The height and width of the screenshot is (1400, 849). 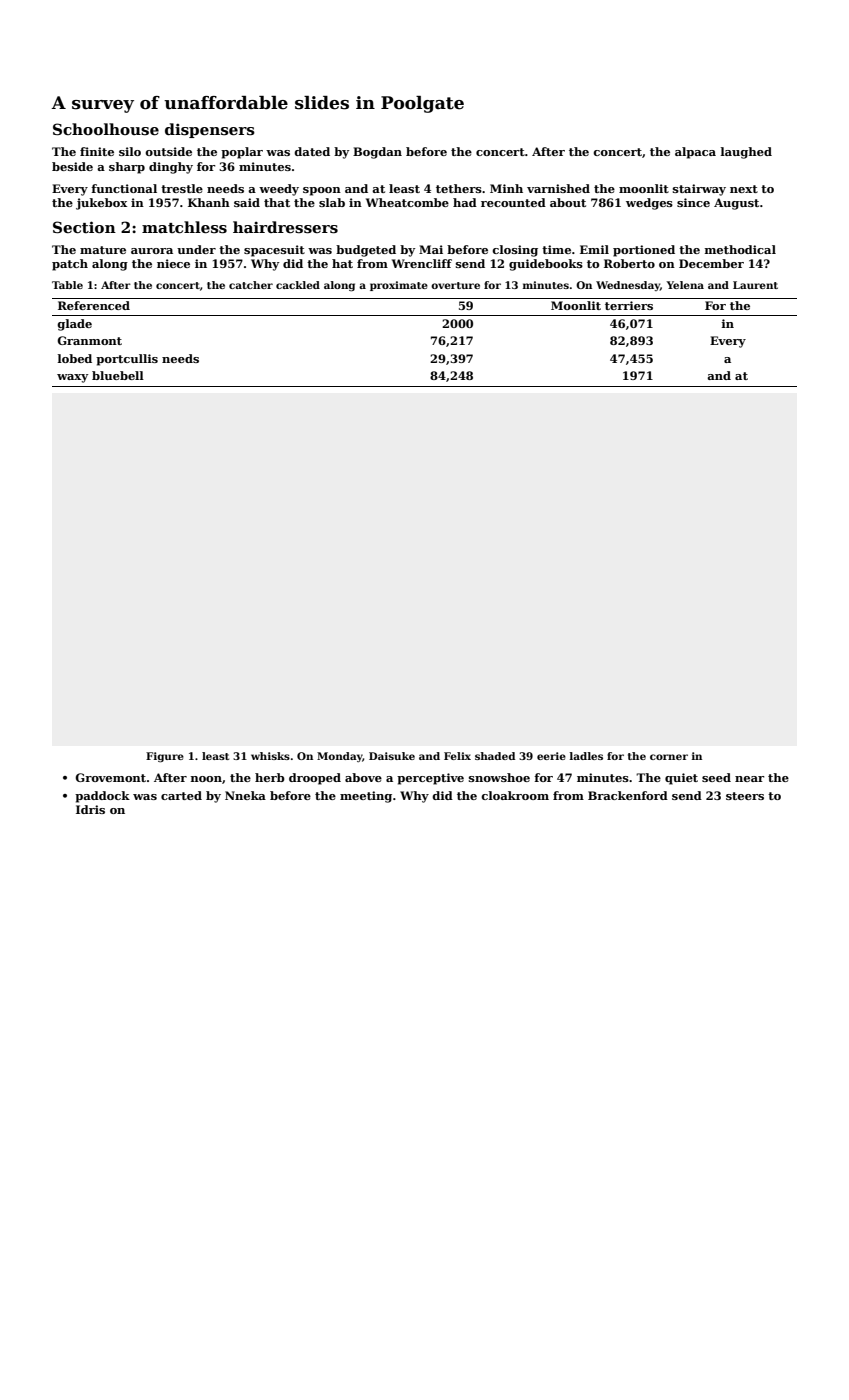 What do you see at coordinates (165, 757) in the screenshot?
I see `Figure` at bounding box center [165, 757].
